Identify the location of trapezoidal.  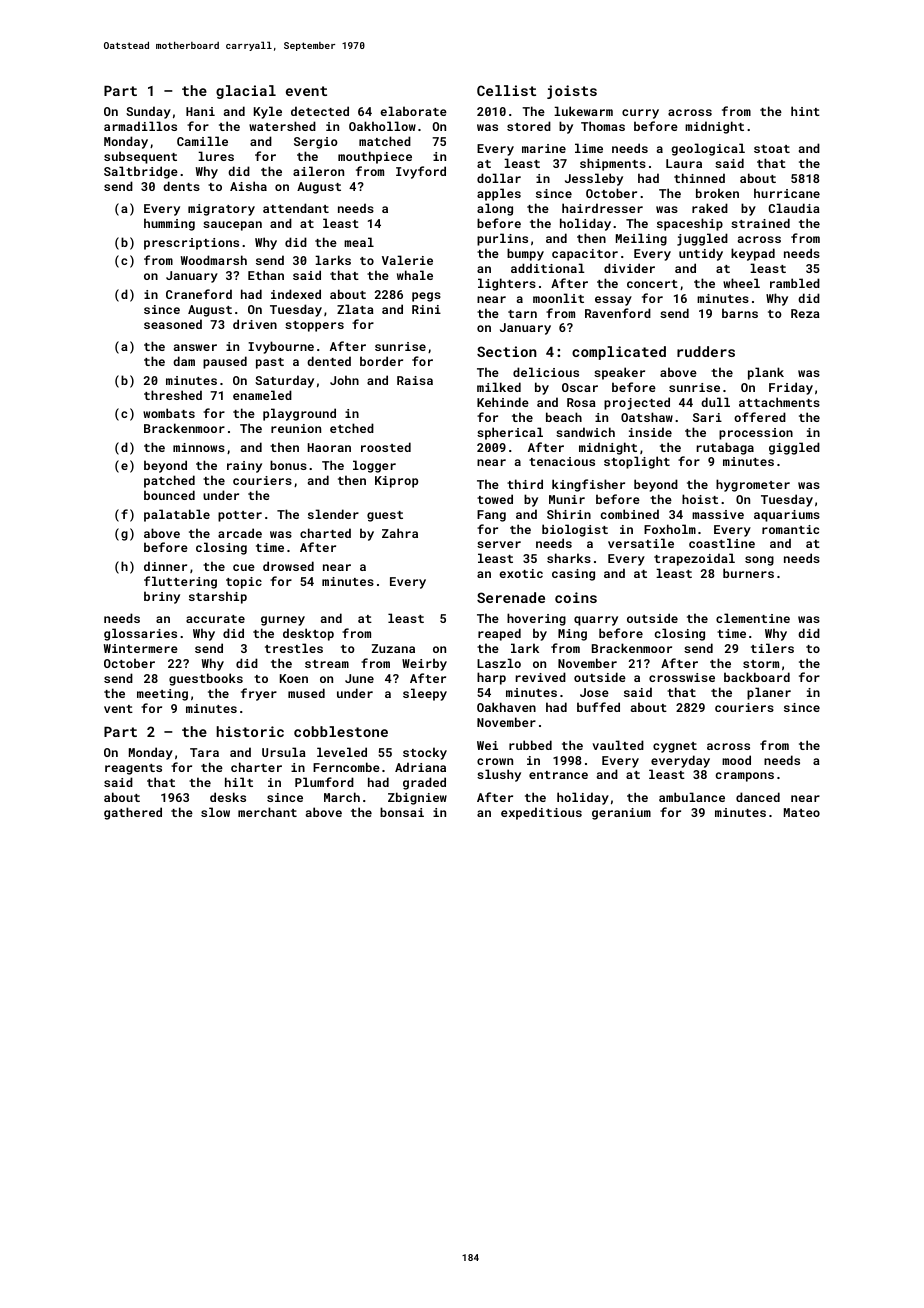
(694, 559).
